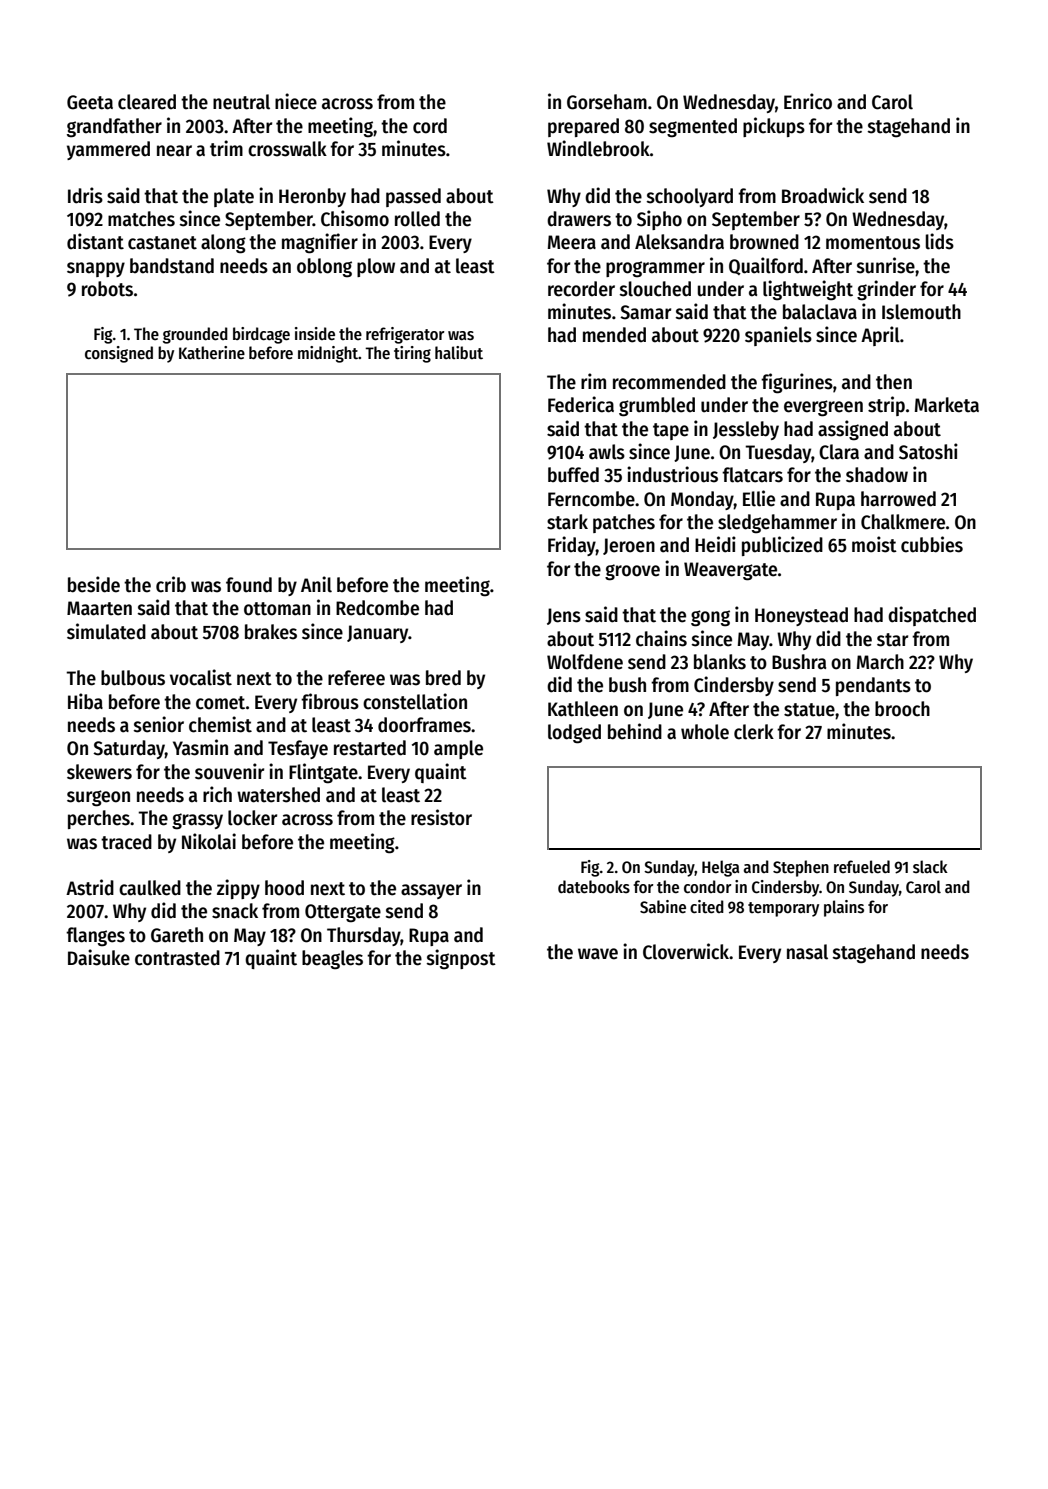  Describe the element at coordinates (413, 197) in the page. I see `passed` at that location.
